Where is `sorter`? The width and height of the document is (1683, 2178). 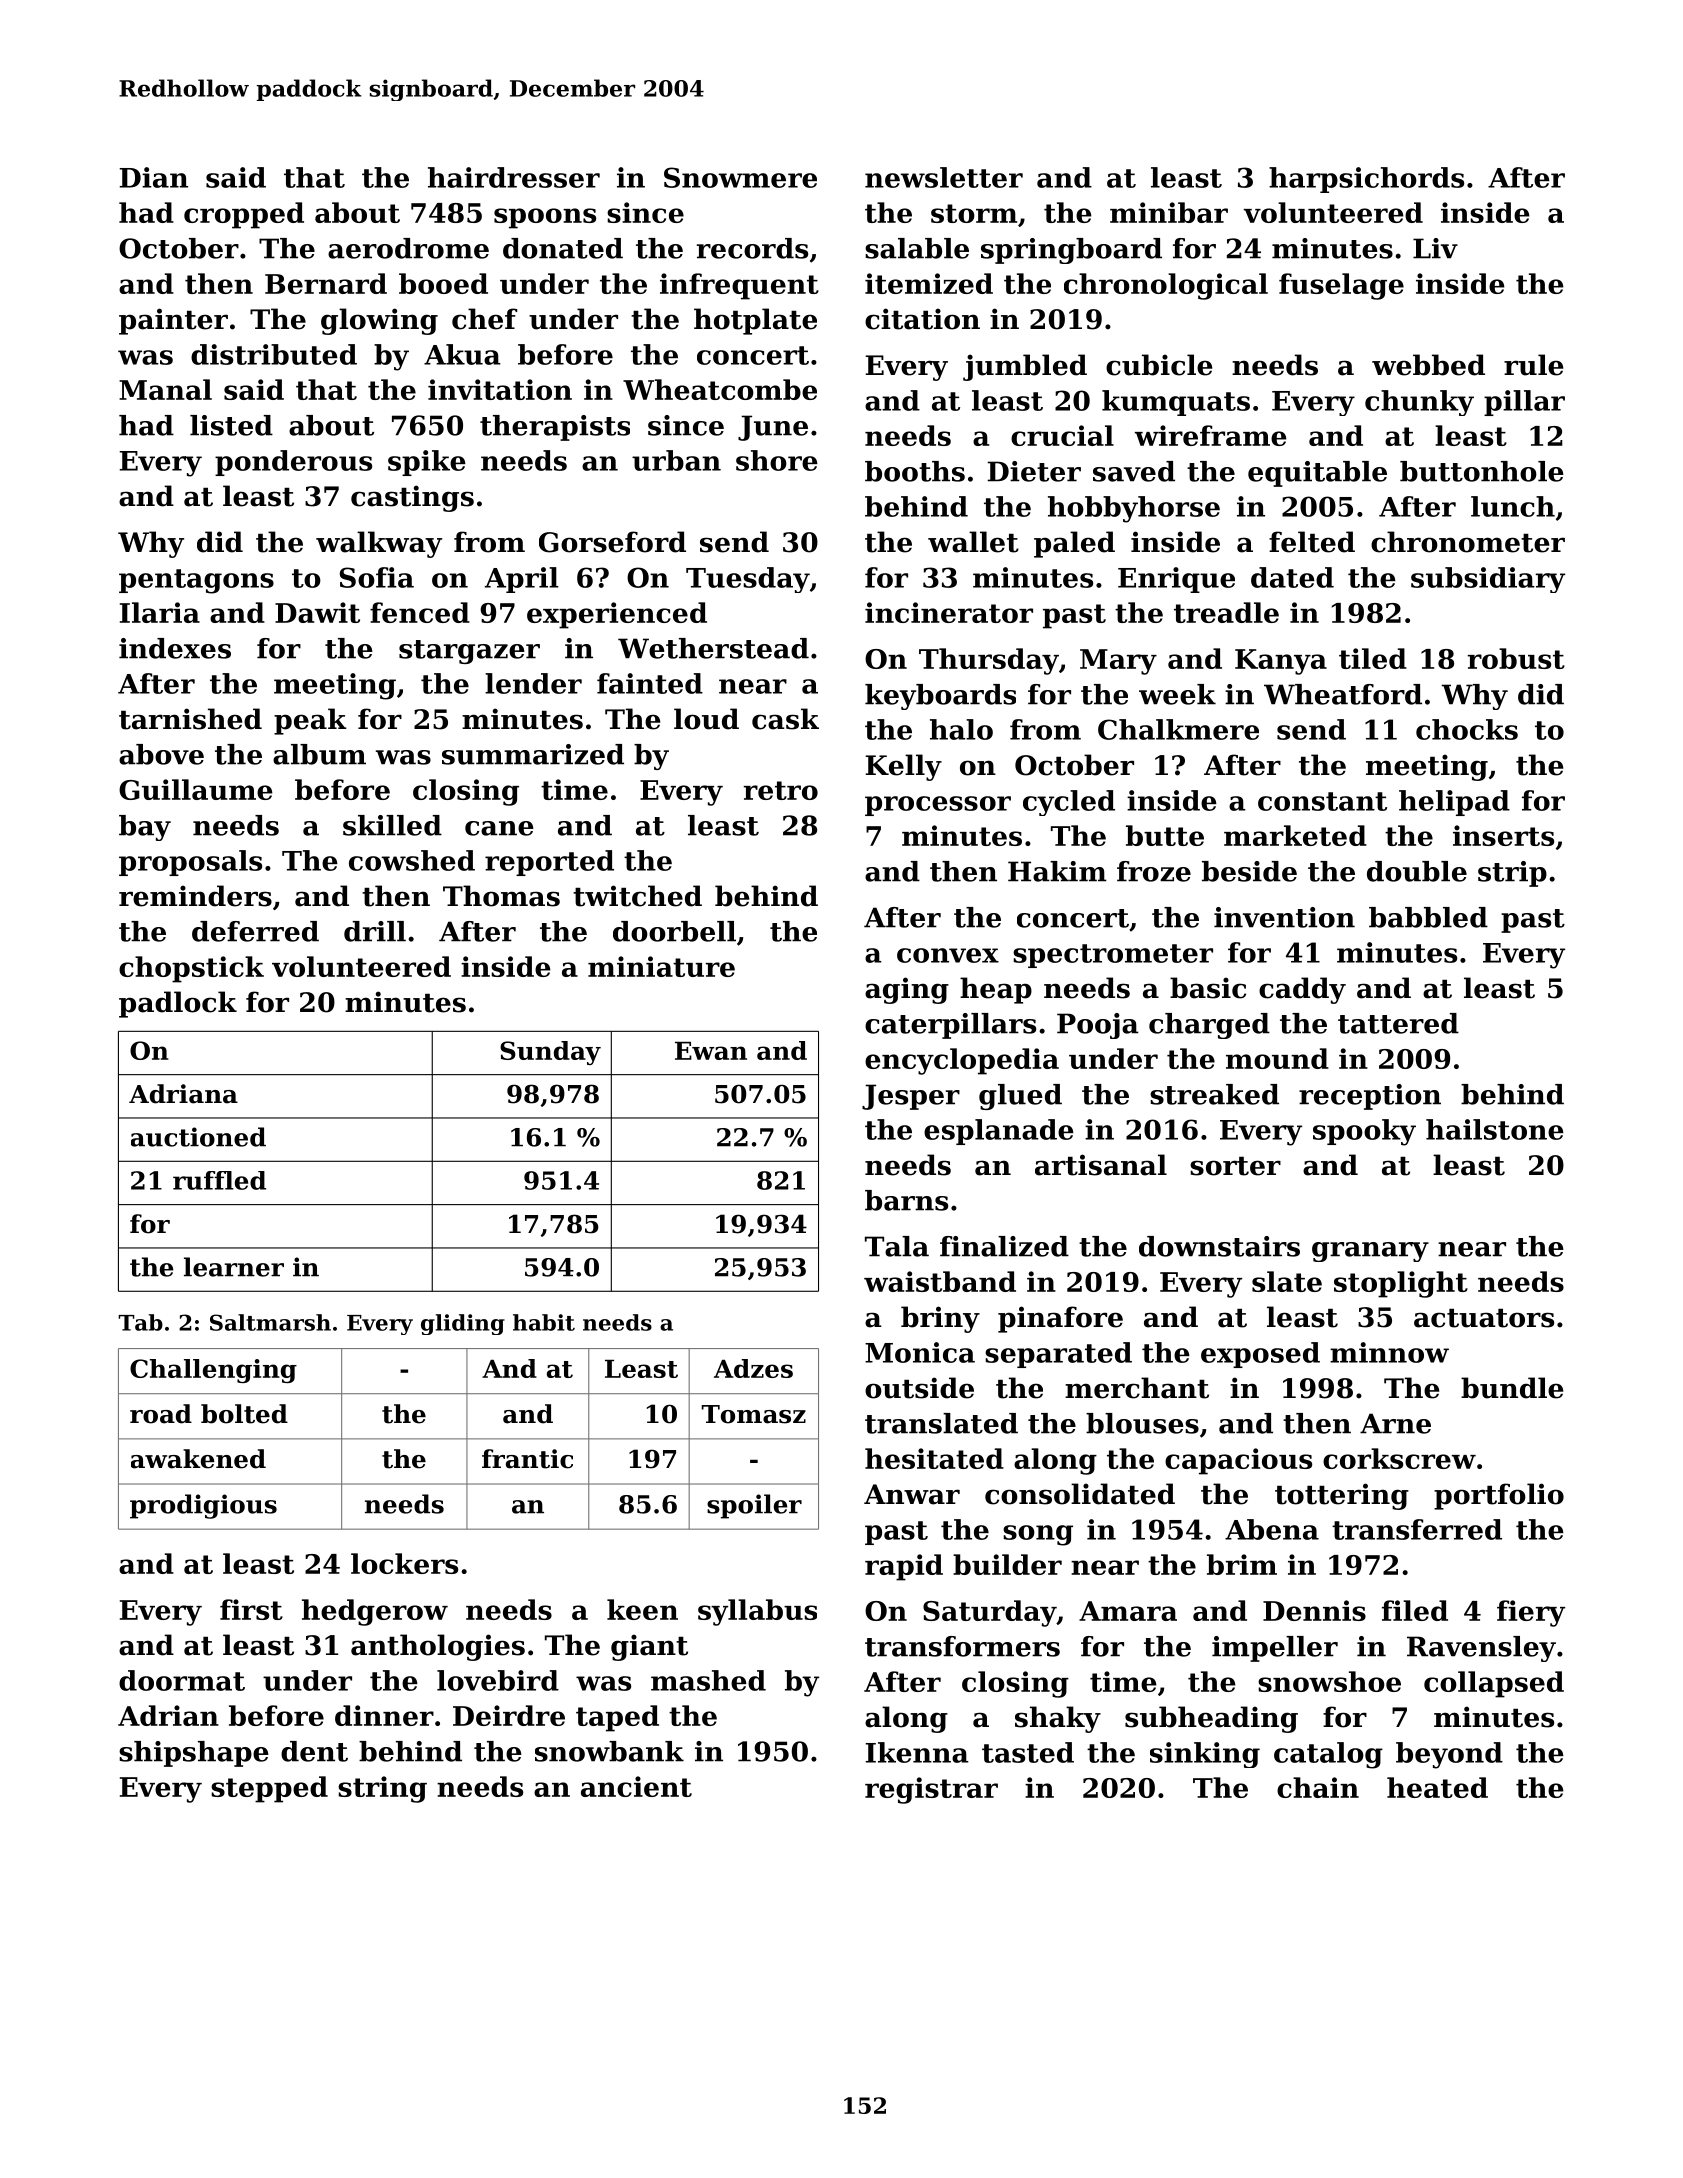
sorter is located at coordinates (1235, 1166).
